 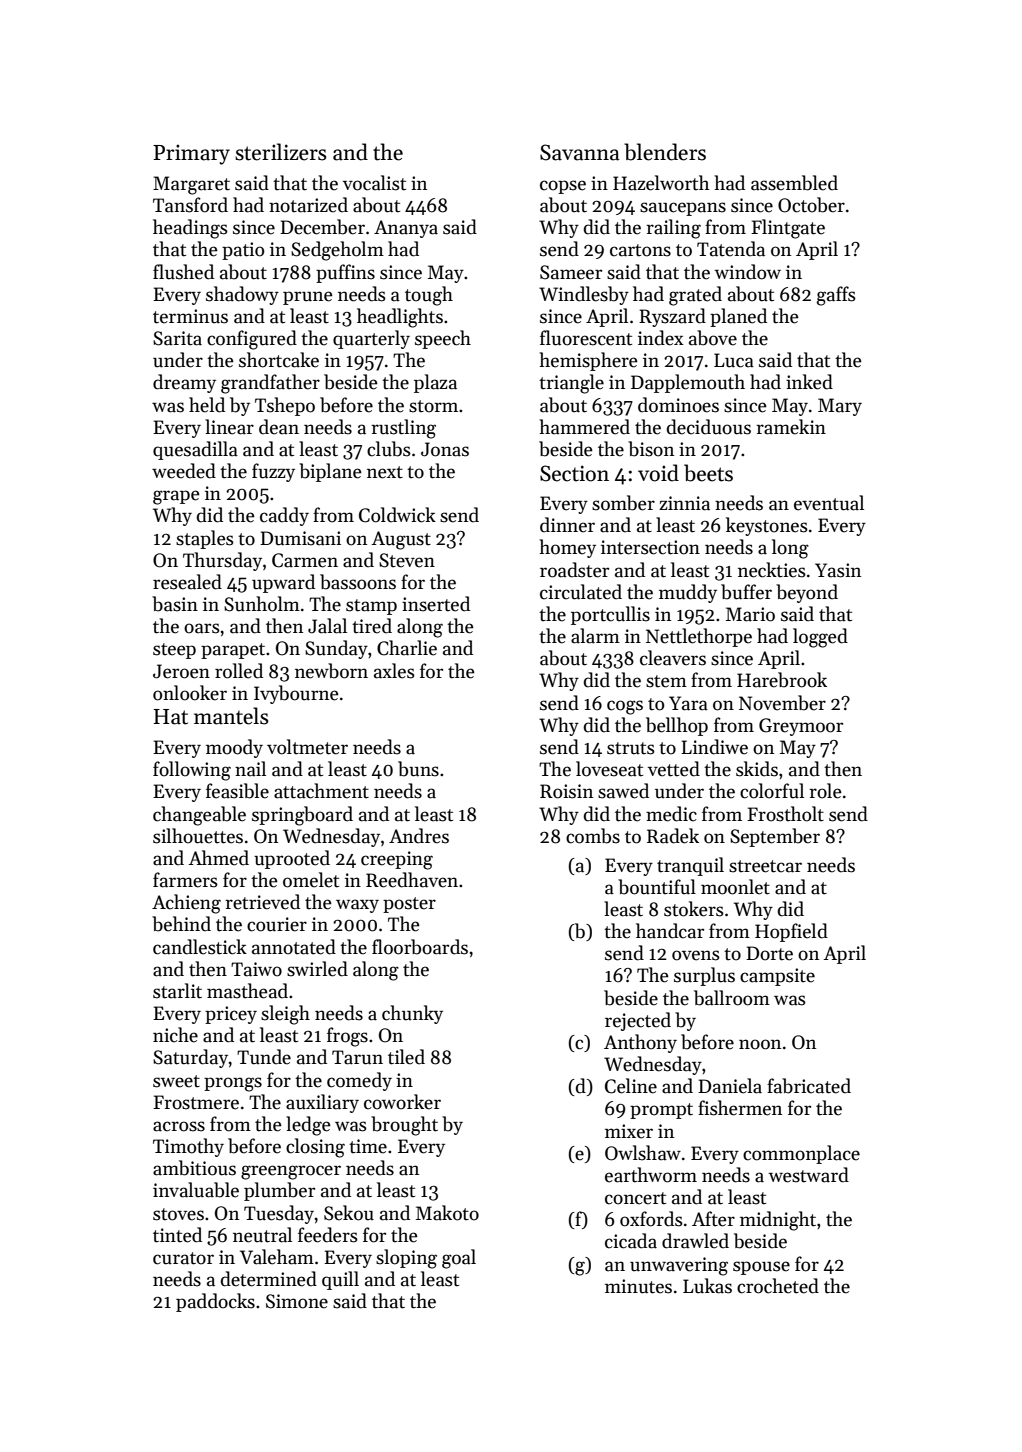 What do you see at coordinates (311, 880) in the document?
I see `omelet` at bounding box center [311, 880].
